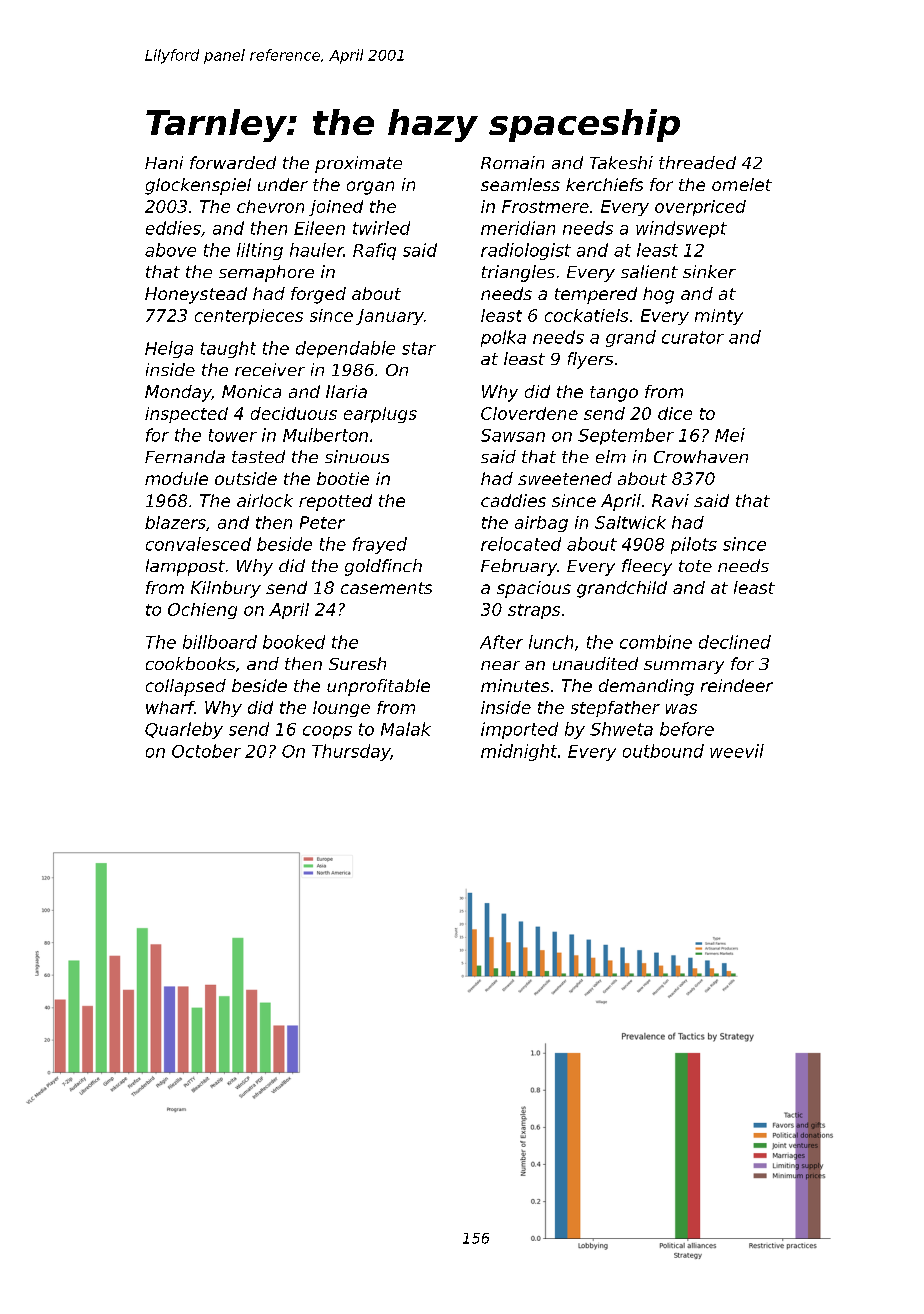  I want to click on lunch, so click(551, 642).
